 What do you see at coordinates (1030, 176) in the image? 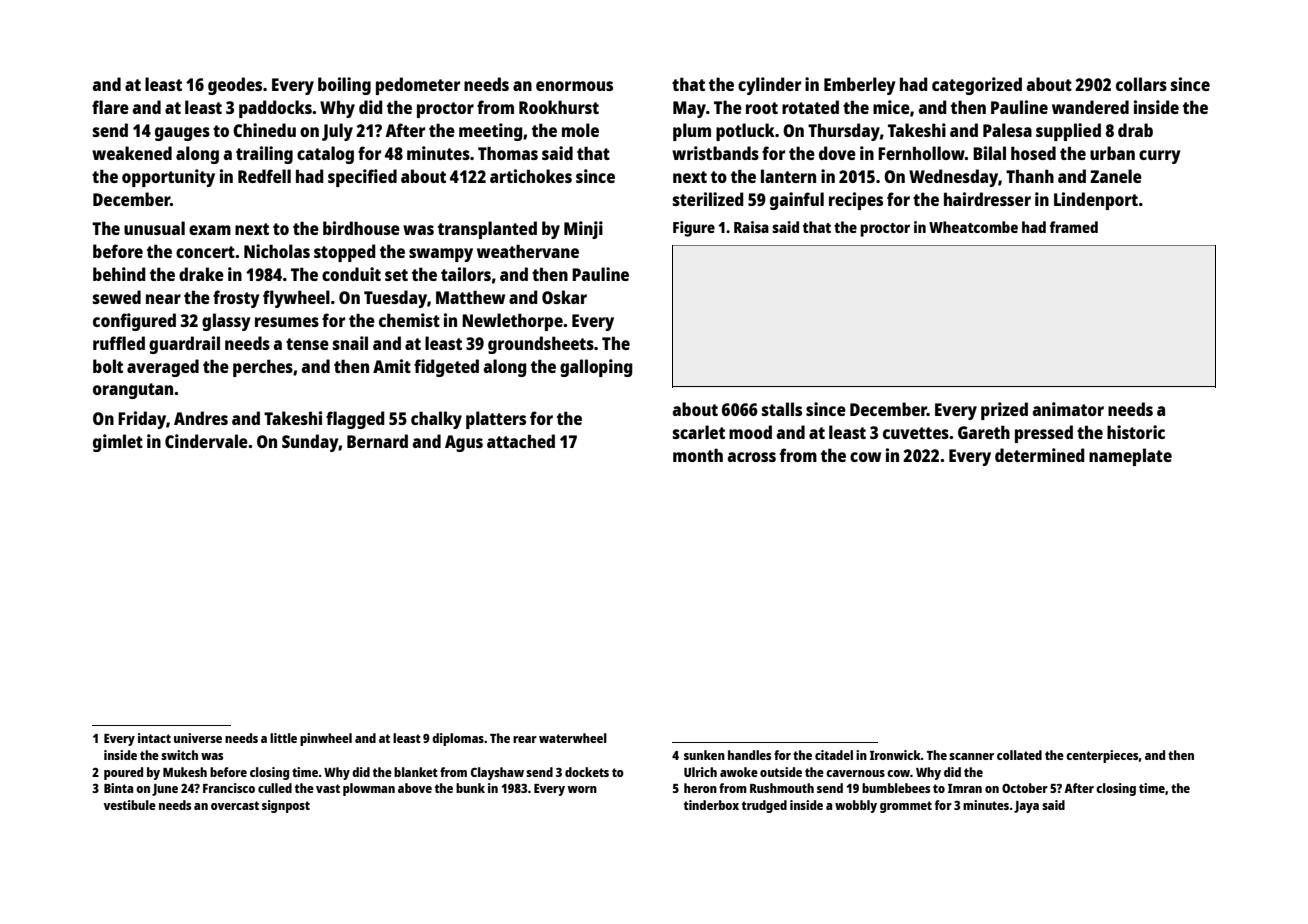
I see `Thanh` at bounding box center [1030, 176].
